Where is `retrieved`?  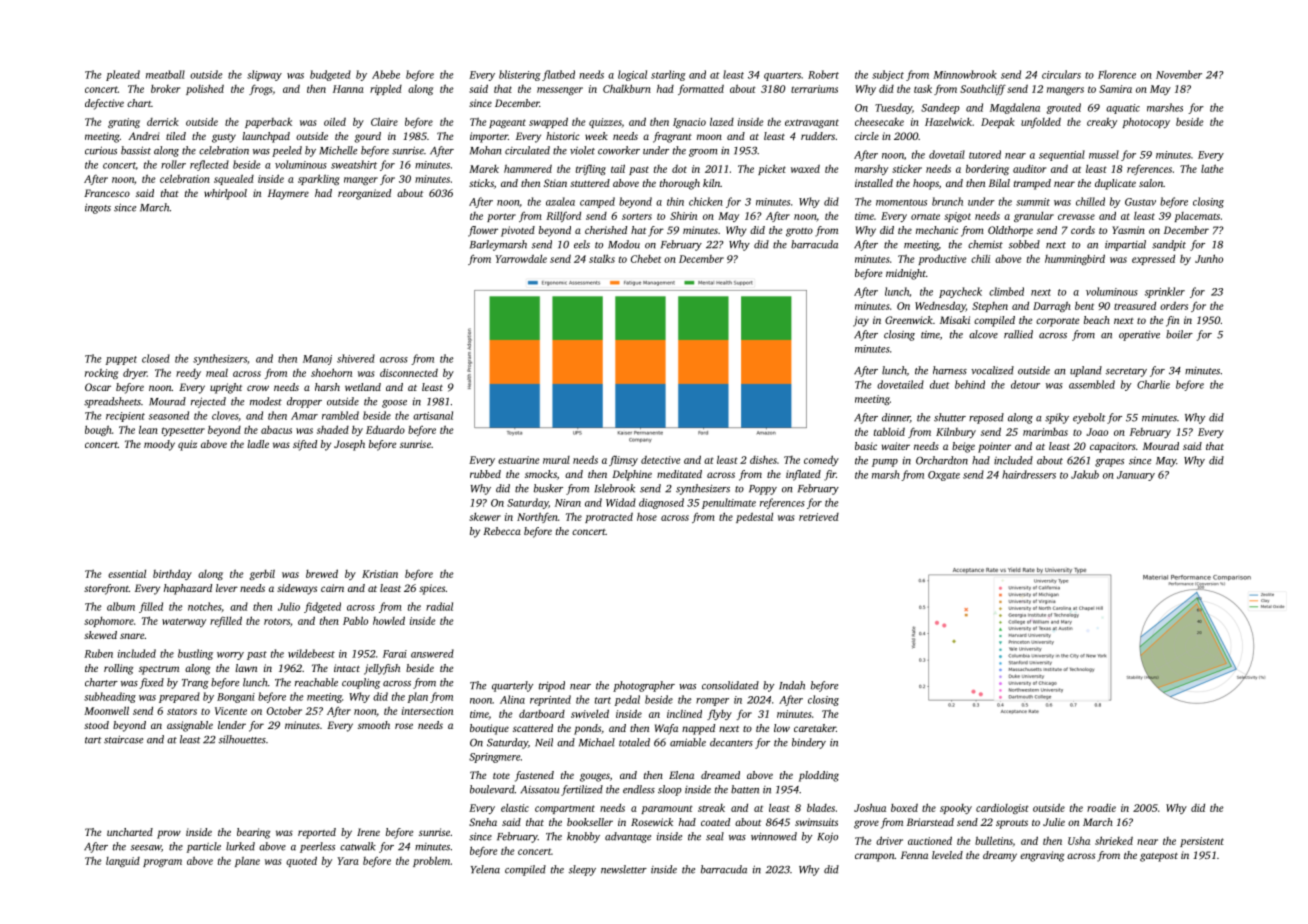 retrieved is located at coordinates (819, 517).
